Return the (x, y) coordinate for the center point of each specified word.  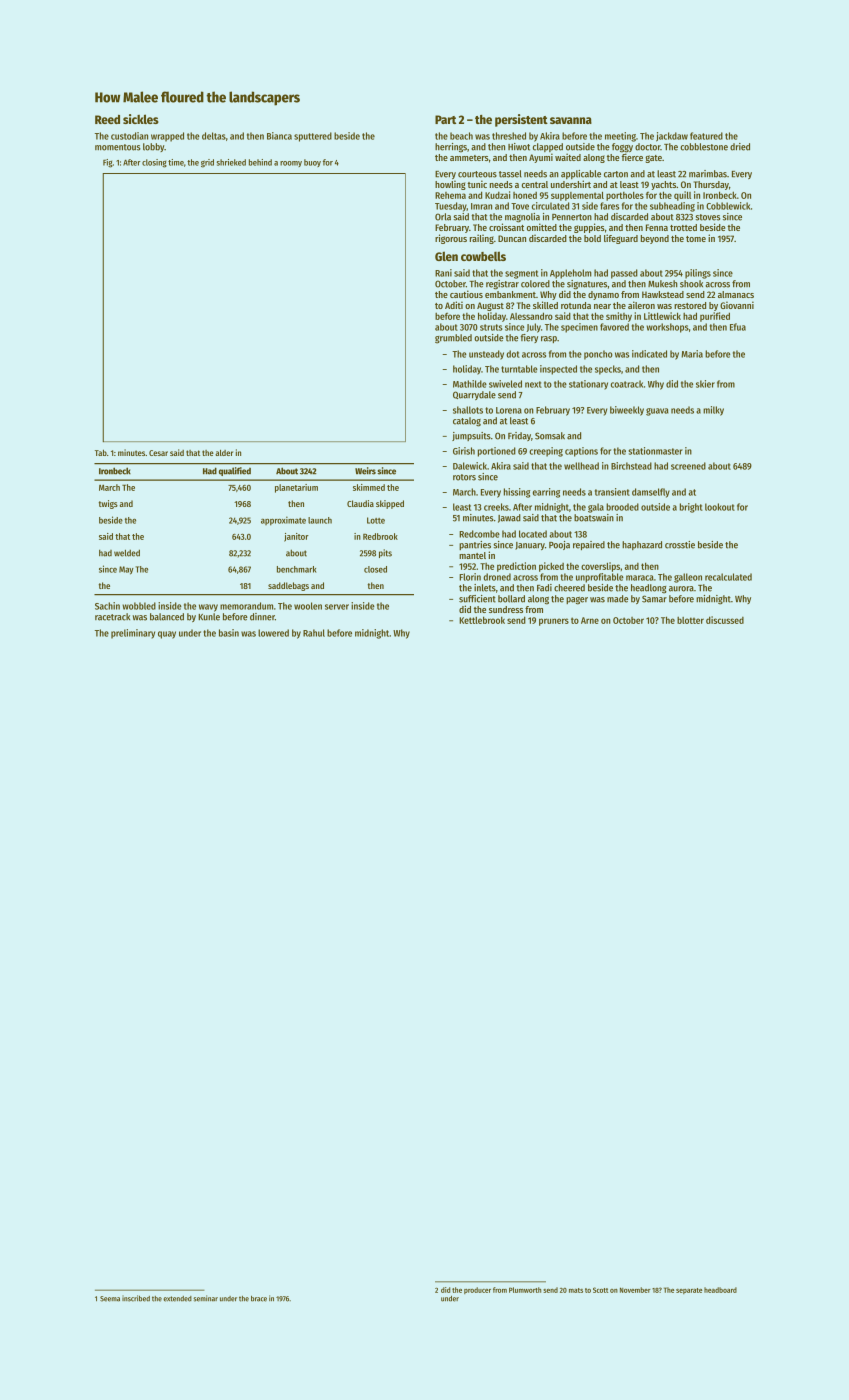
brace (259, 1299)
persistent (521, 120)
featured (706, 136)
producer (477, 1290)
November (635, 1290)
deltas (214, 136)
